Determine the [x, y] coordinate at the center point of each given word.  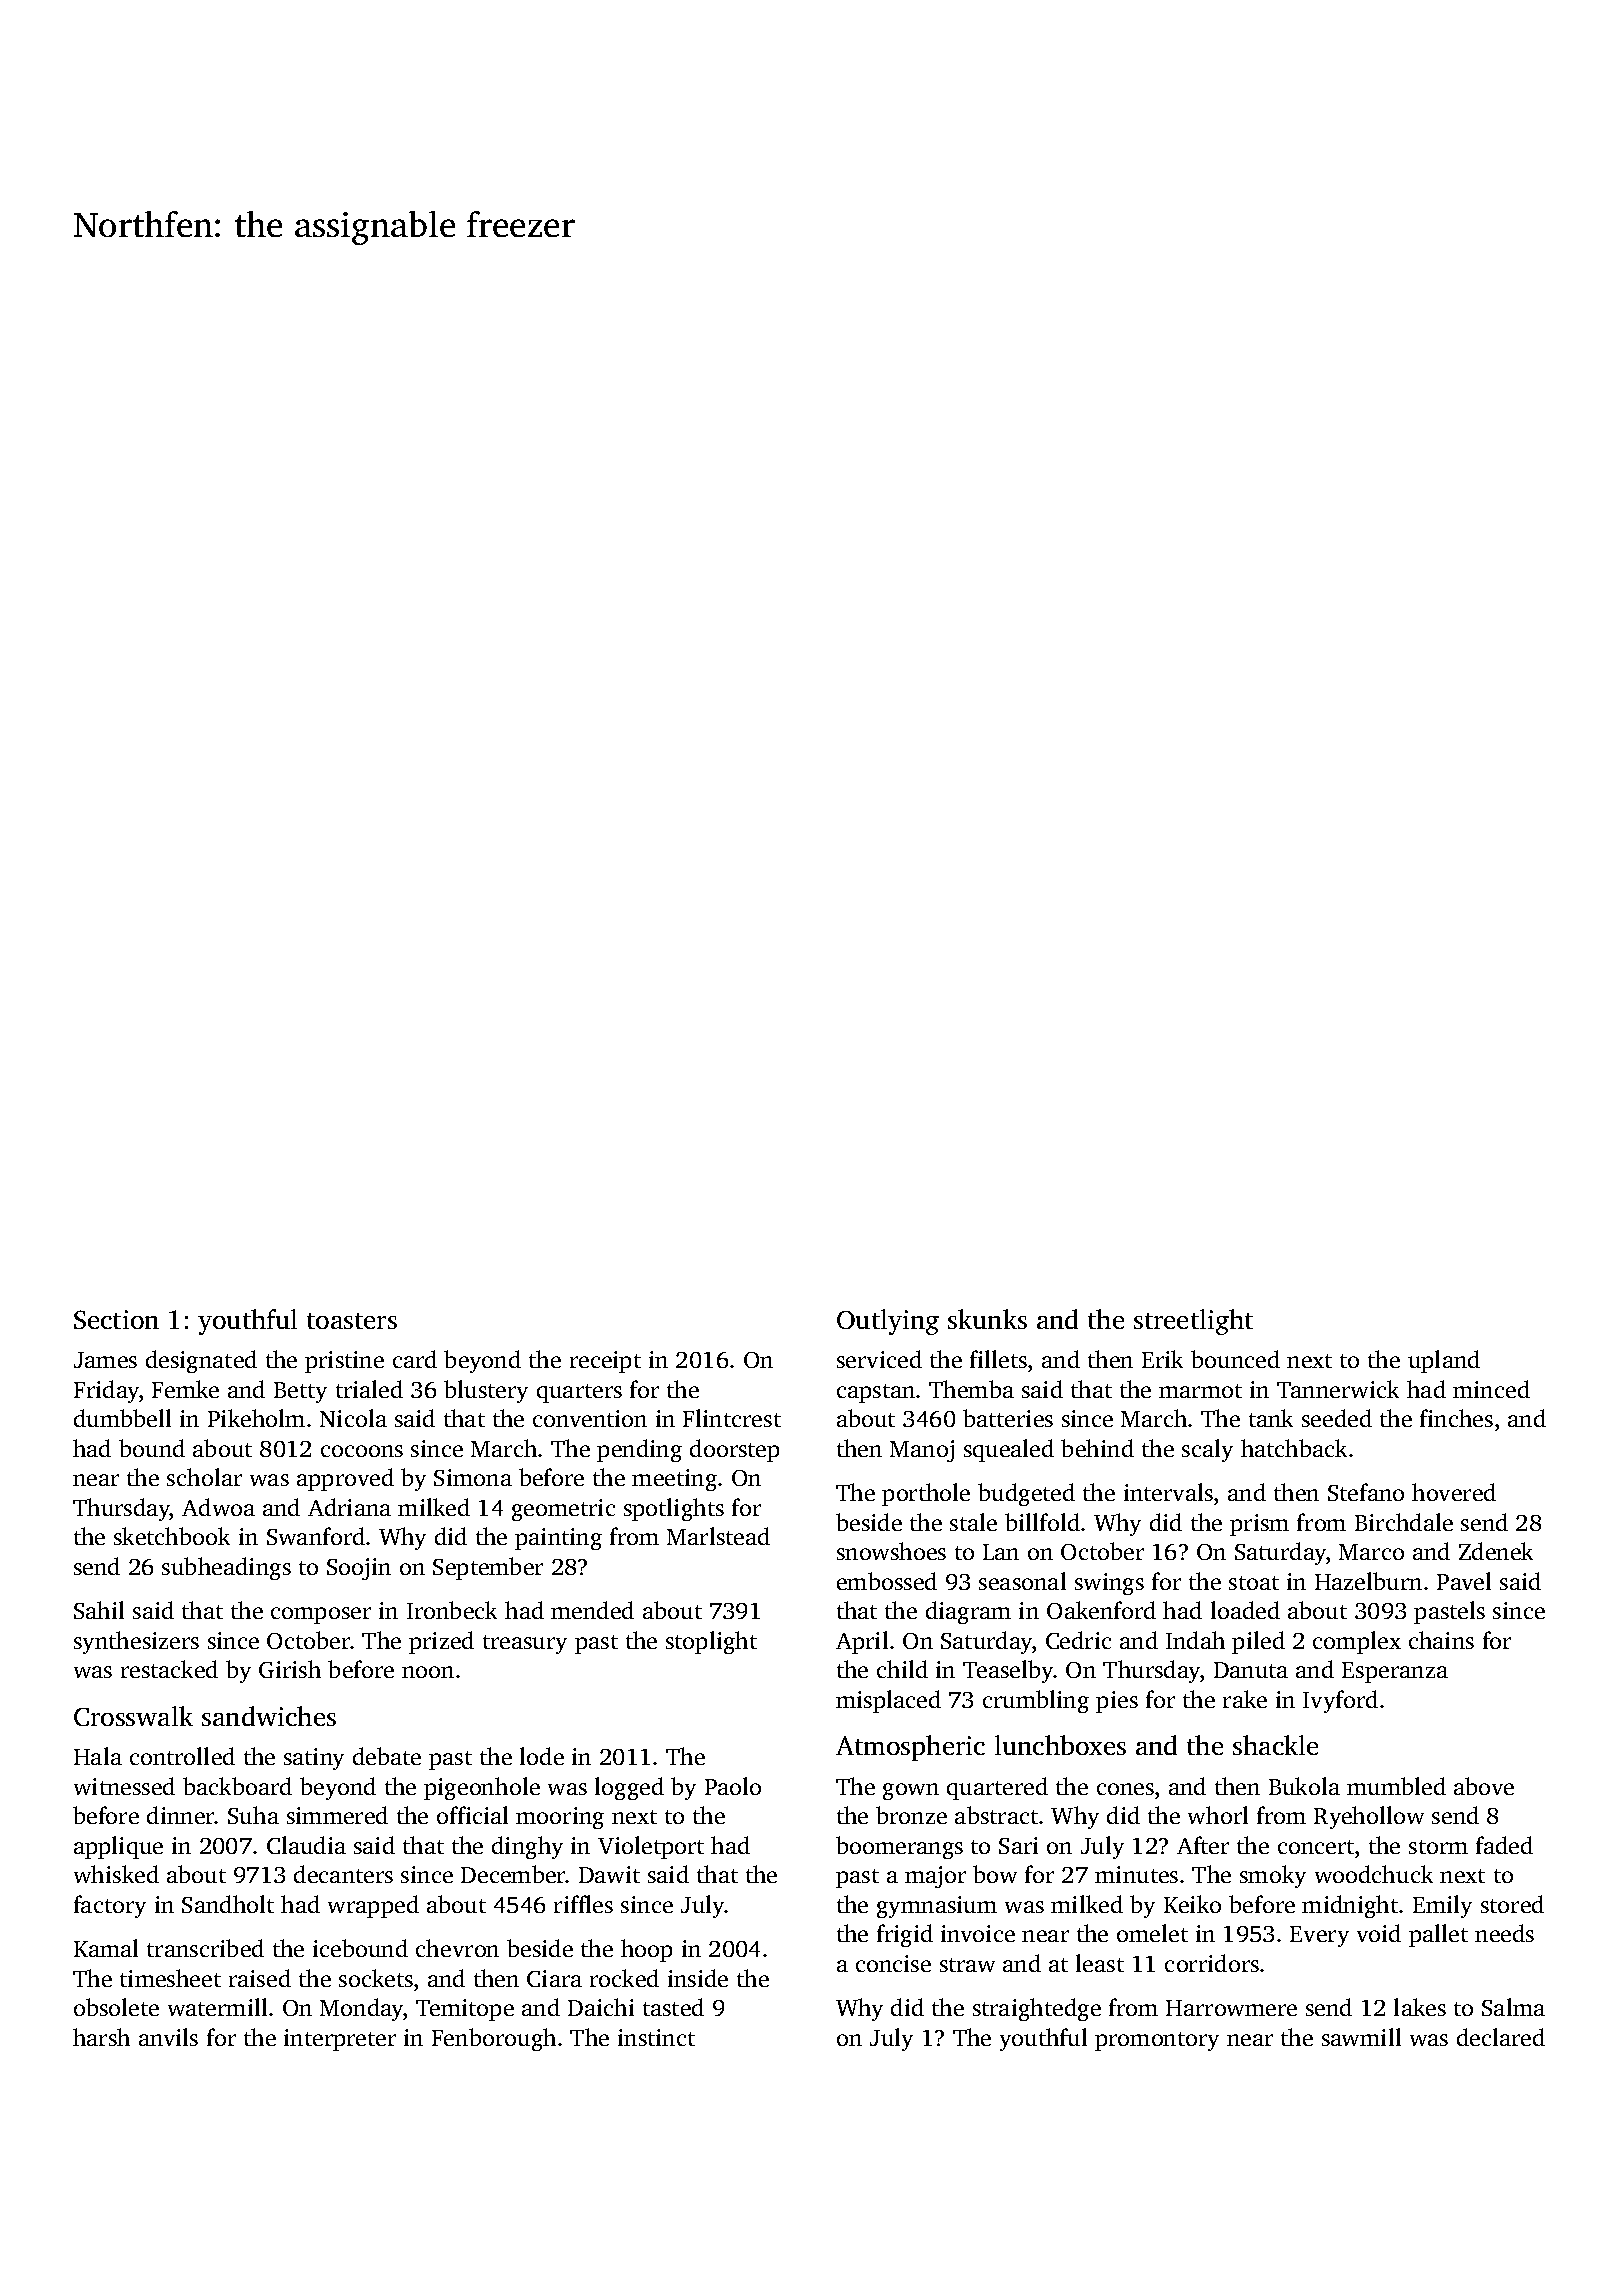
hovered [1454, 1492]
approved [345, 1479]
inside [698, 1978]
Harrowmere [1231, 2008]
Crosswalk [133, 1716]
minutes [1136, 1874]
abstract [996, 1815]
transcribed [205, 1948]
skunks [987, 1319]
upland [1444, 1361]
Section [116, 1319]
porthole [926, 1494]
